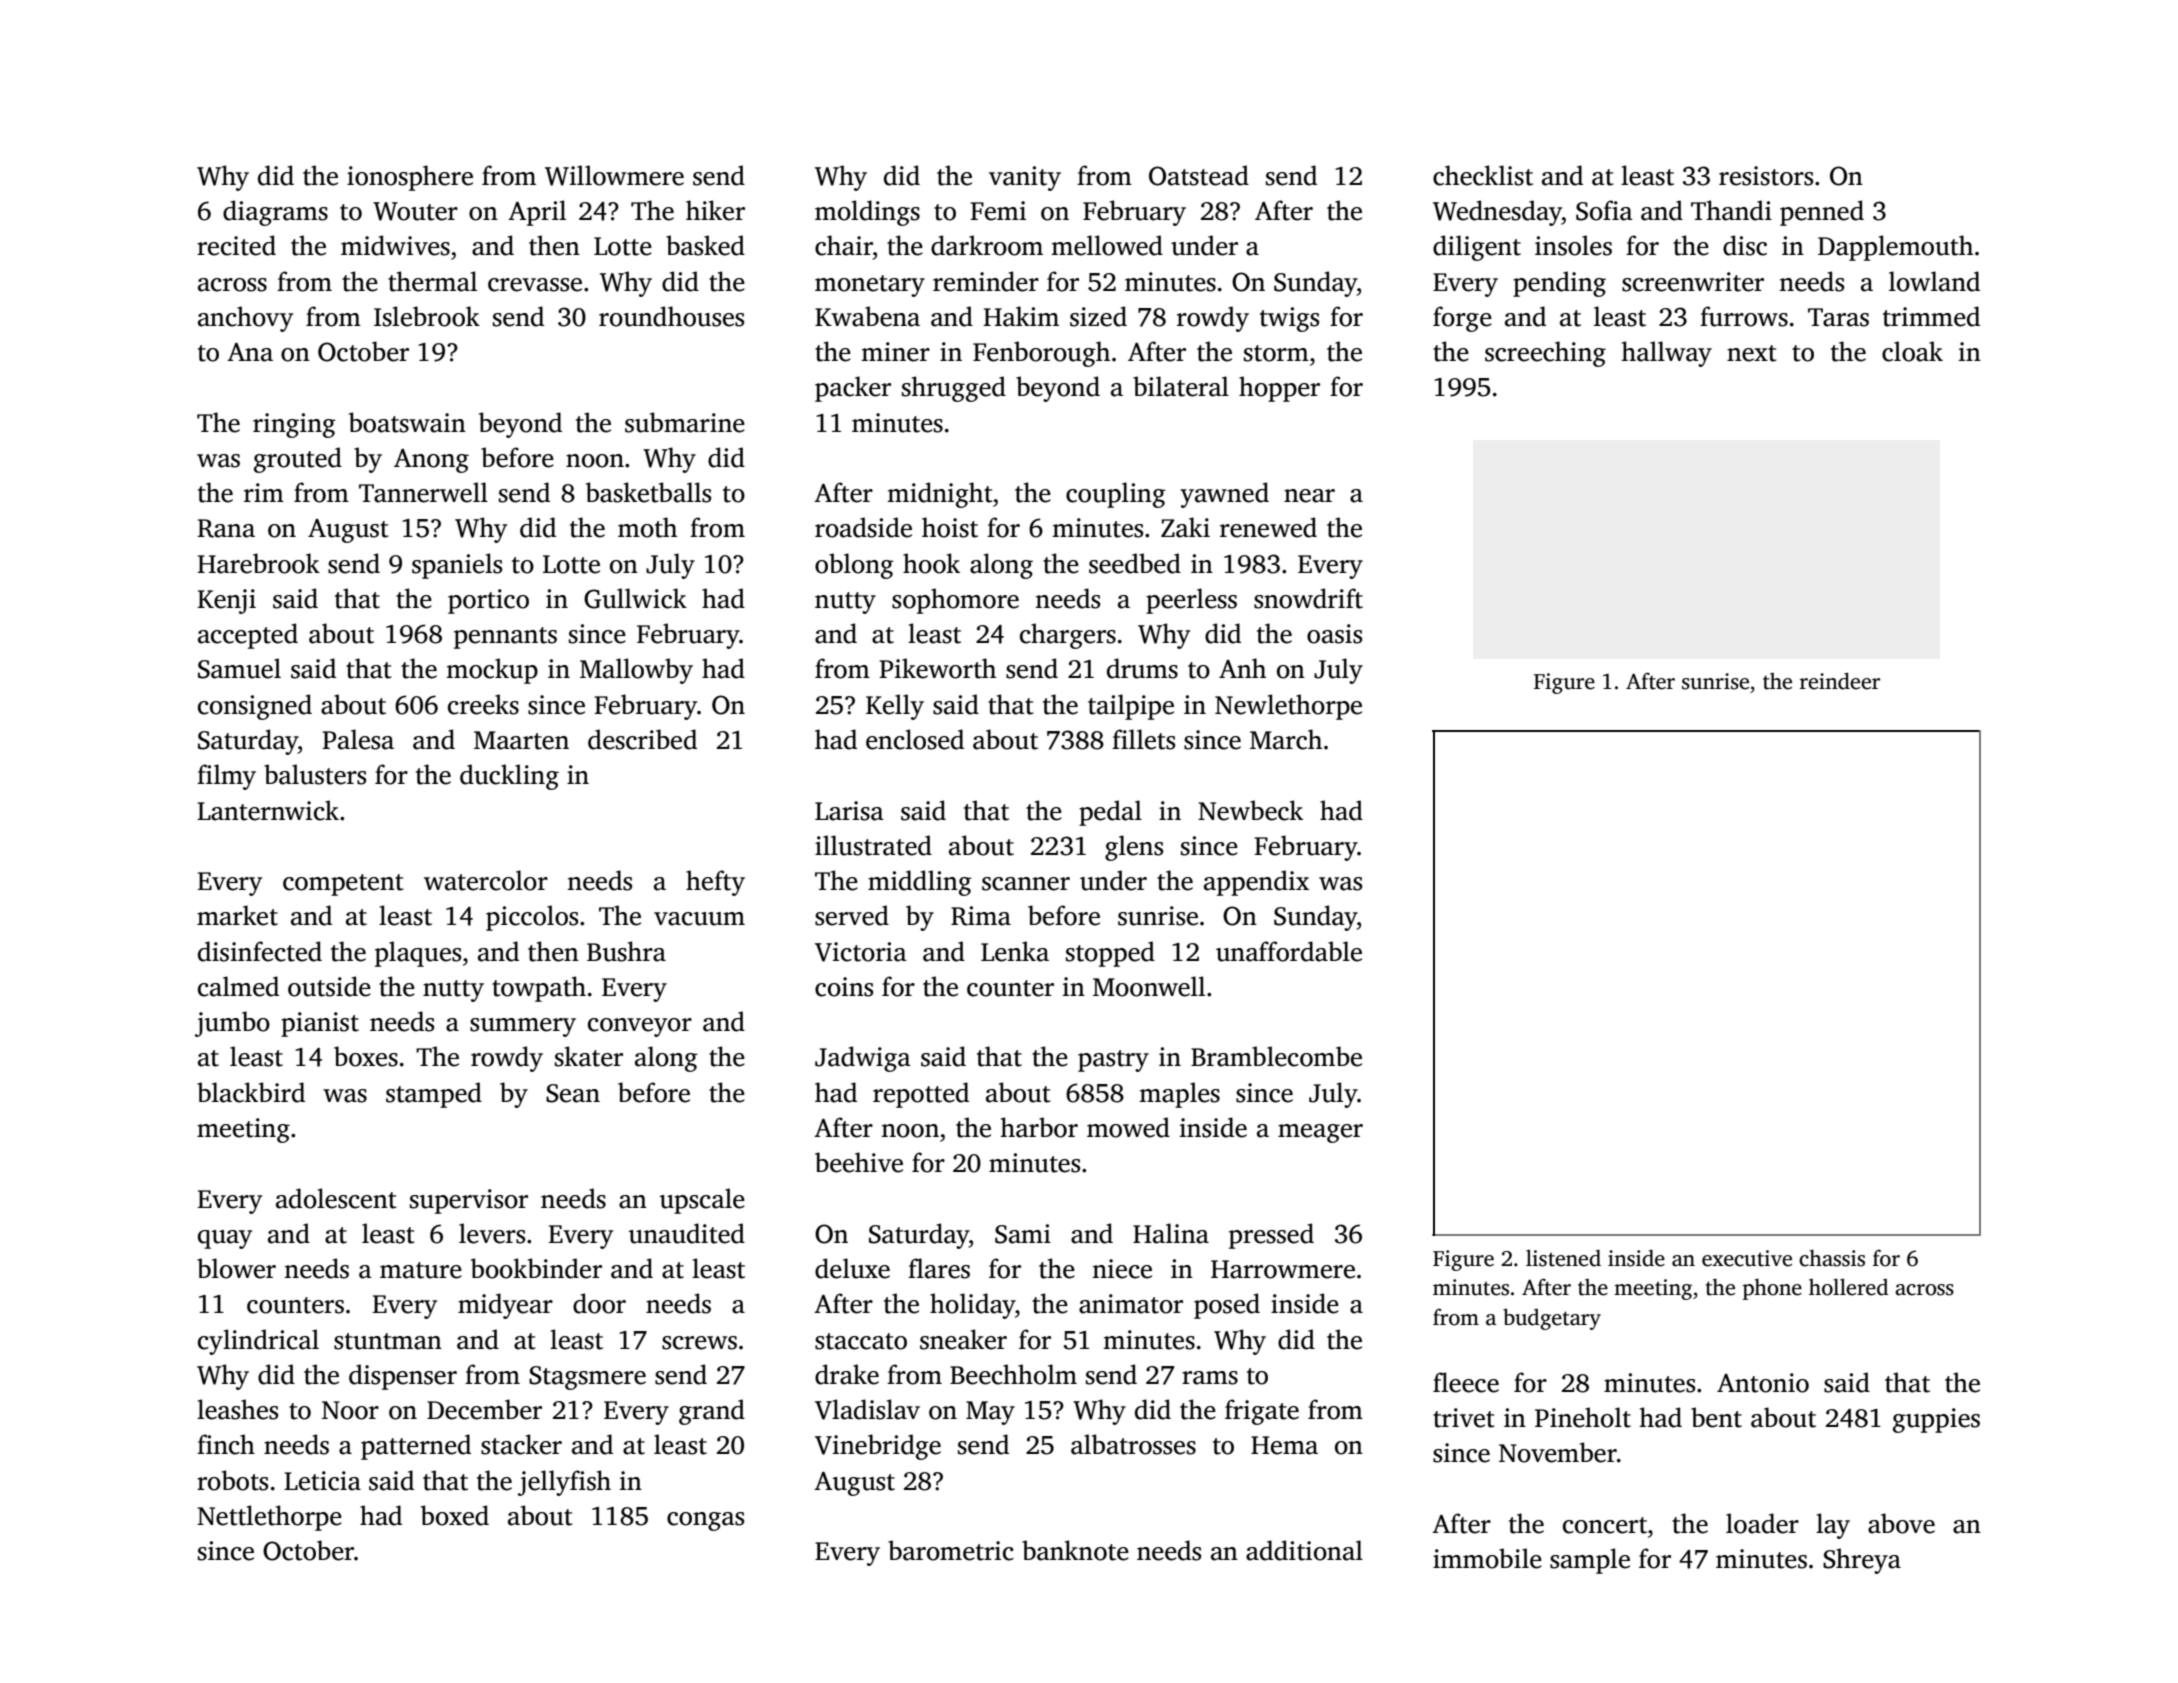 The width and height of the screenshot is (2178, 1683). What do you see at coordinates (1693, 282) in the screenshot?
I see `screenwriter` at bounding box center [1693, 282].
